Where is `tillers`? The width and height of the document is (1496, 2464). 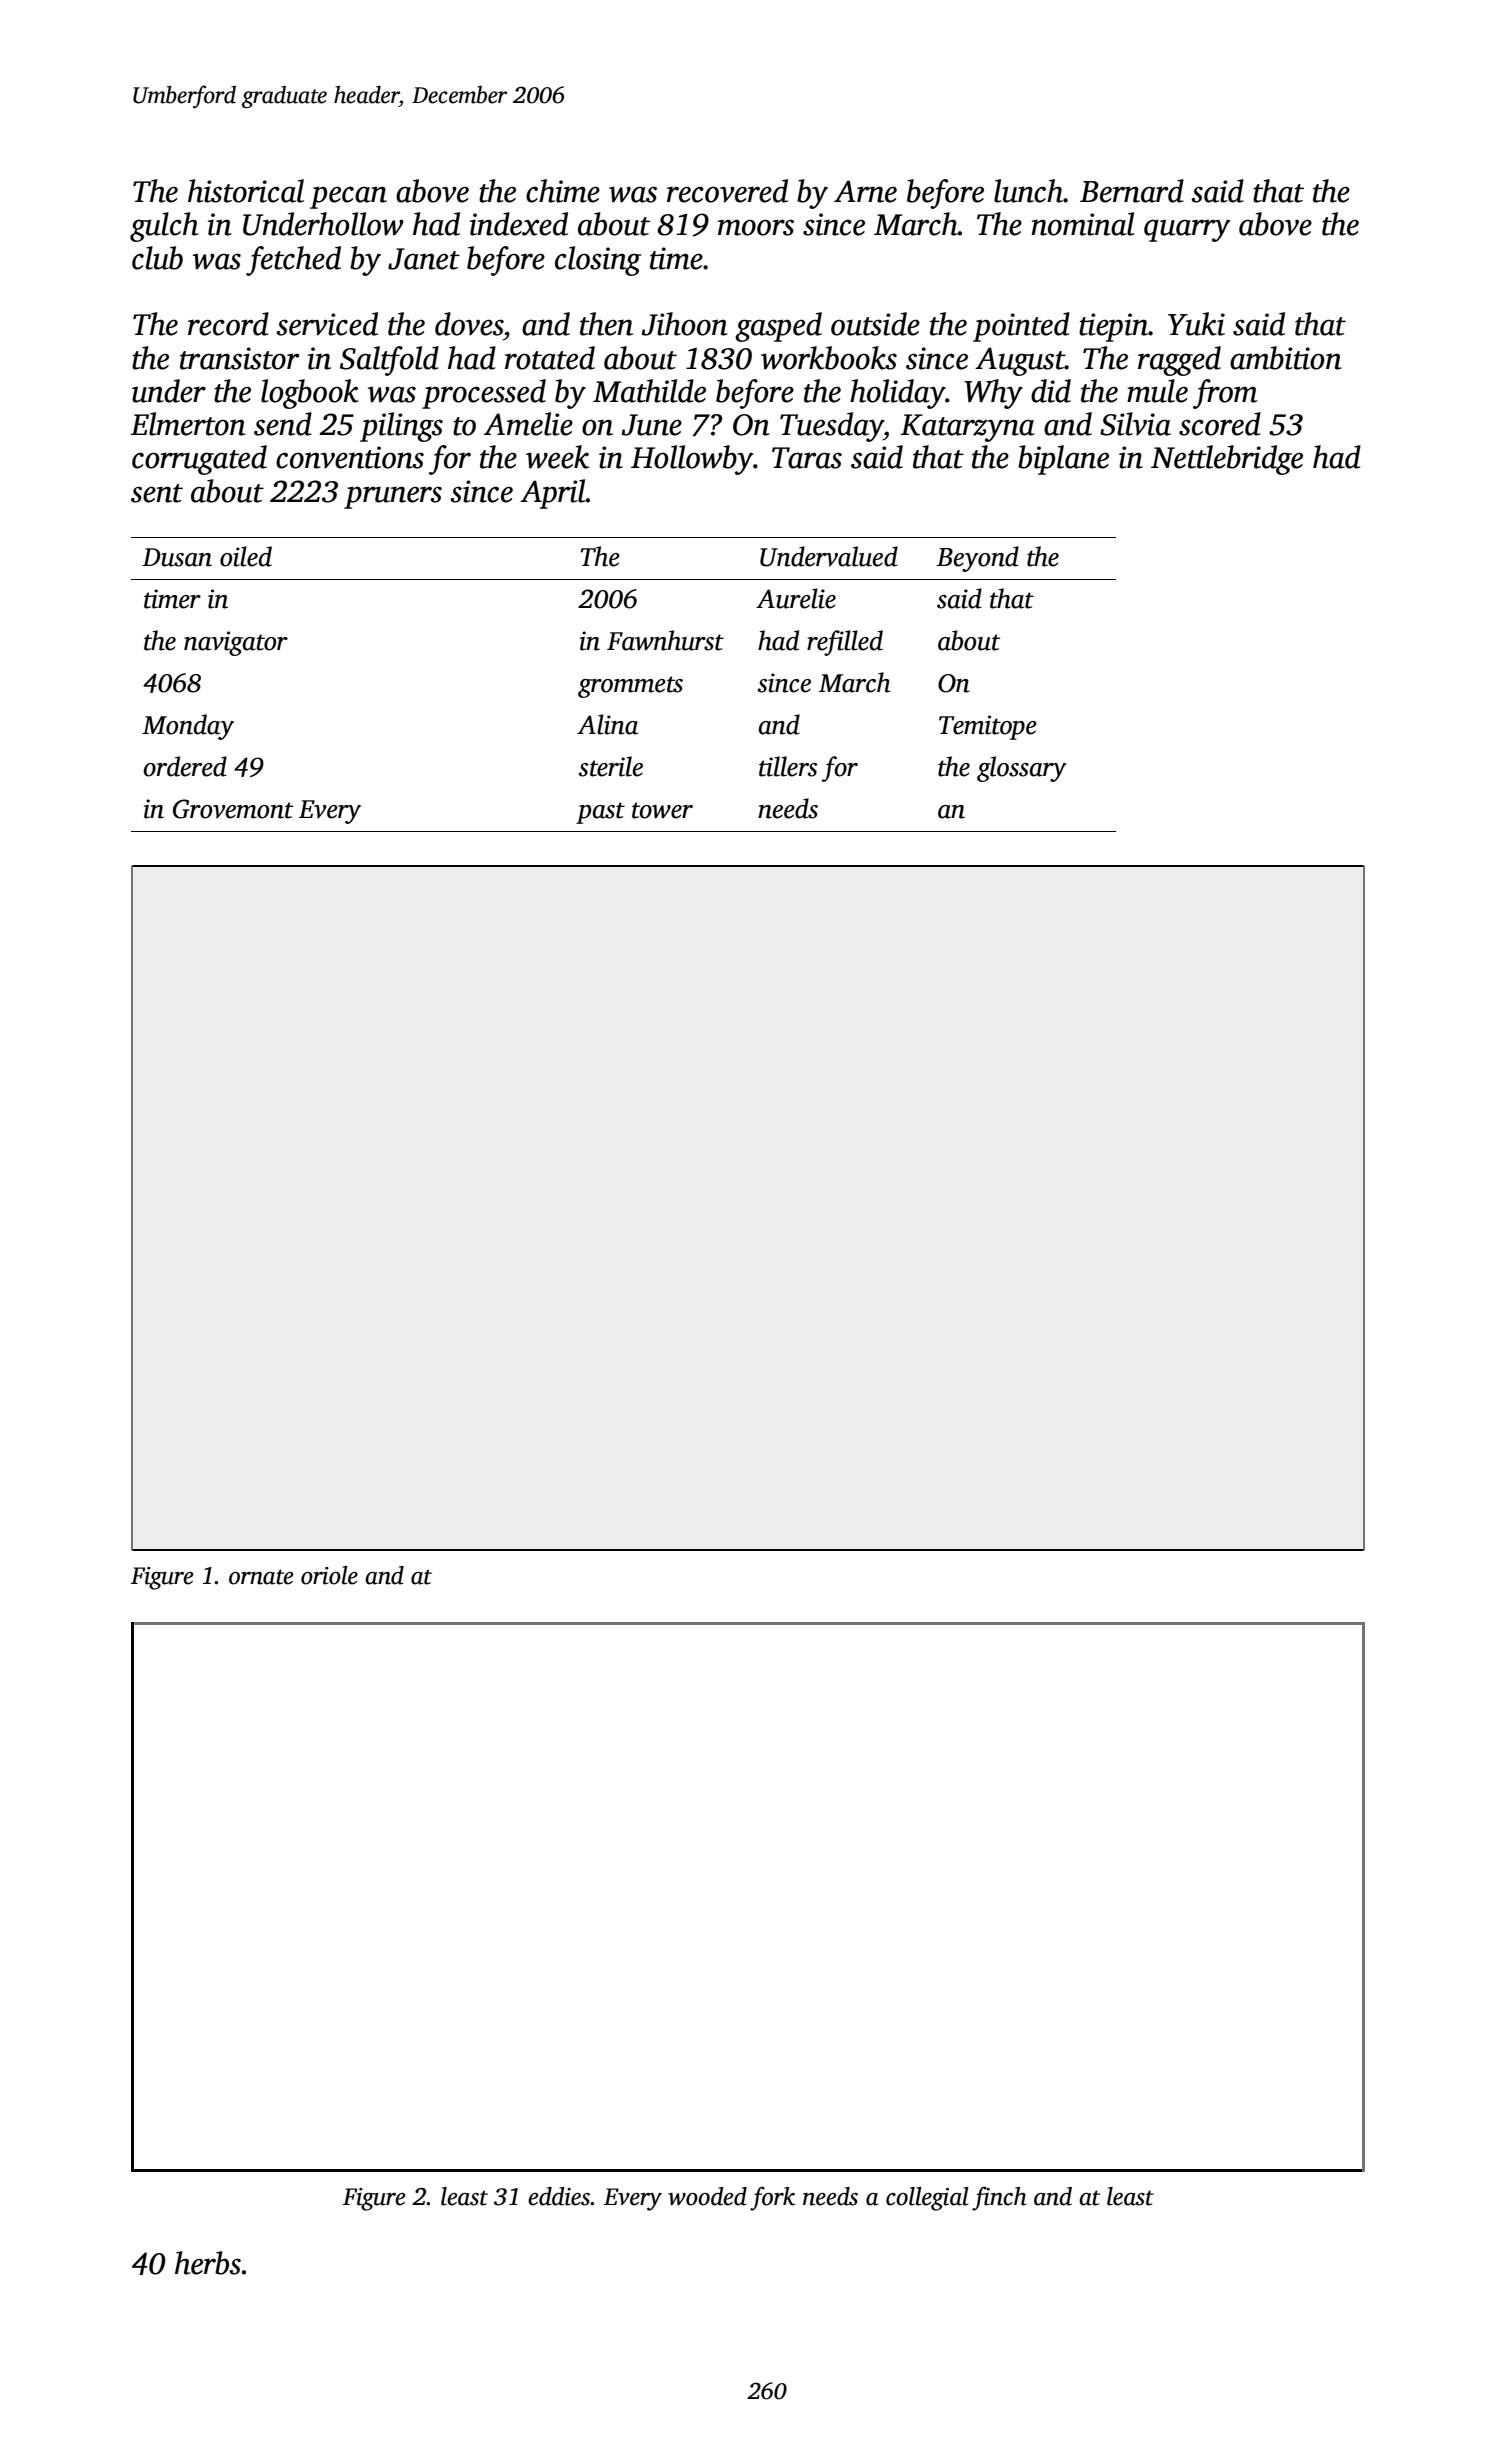 tillers is located at coordinates (788, 766).
